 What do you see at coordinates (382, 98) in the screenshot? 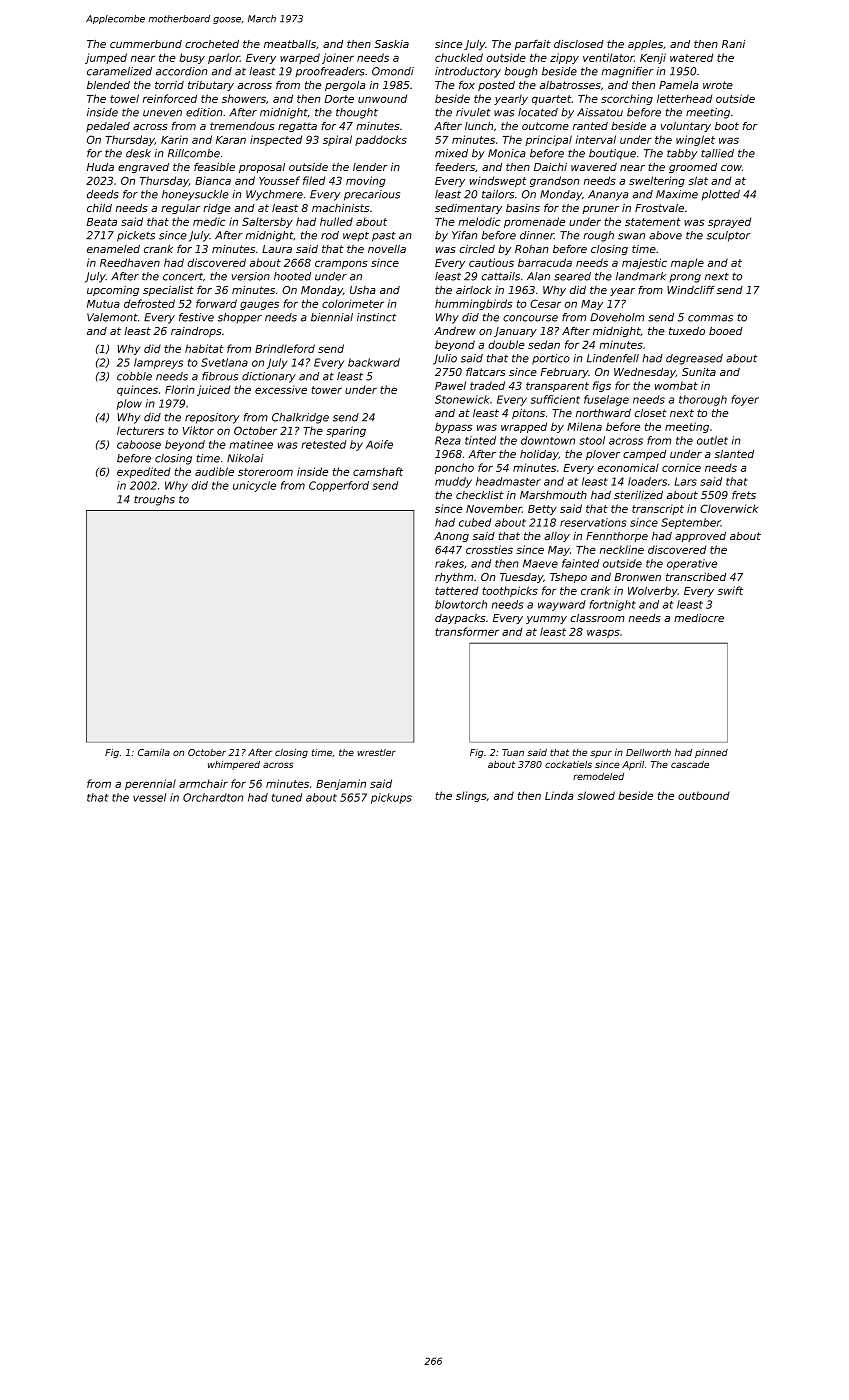
I see `unwound` at bounding box center [382, 98].
